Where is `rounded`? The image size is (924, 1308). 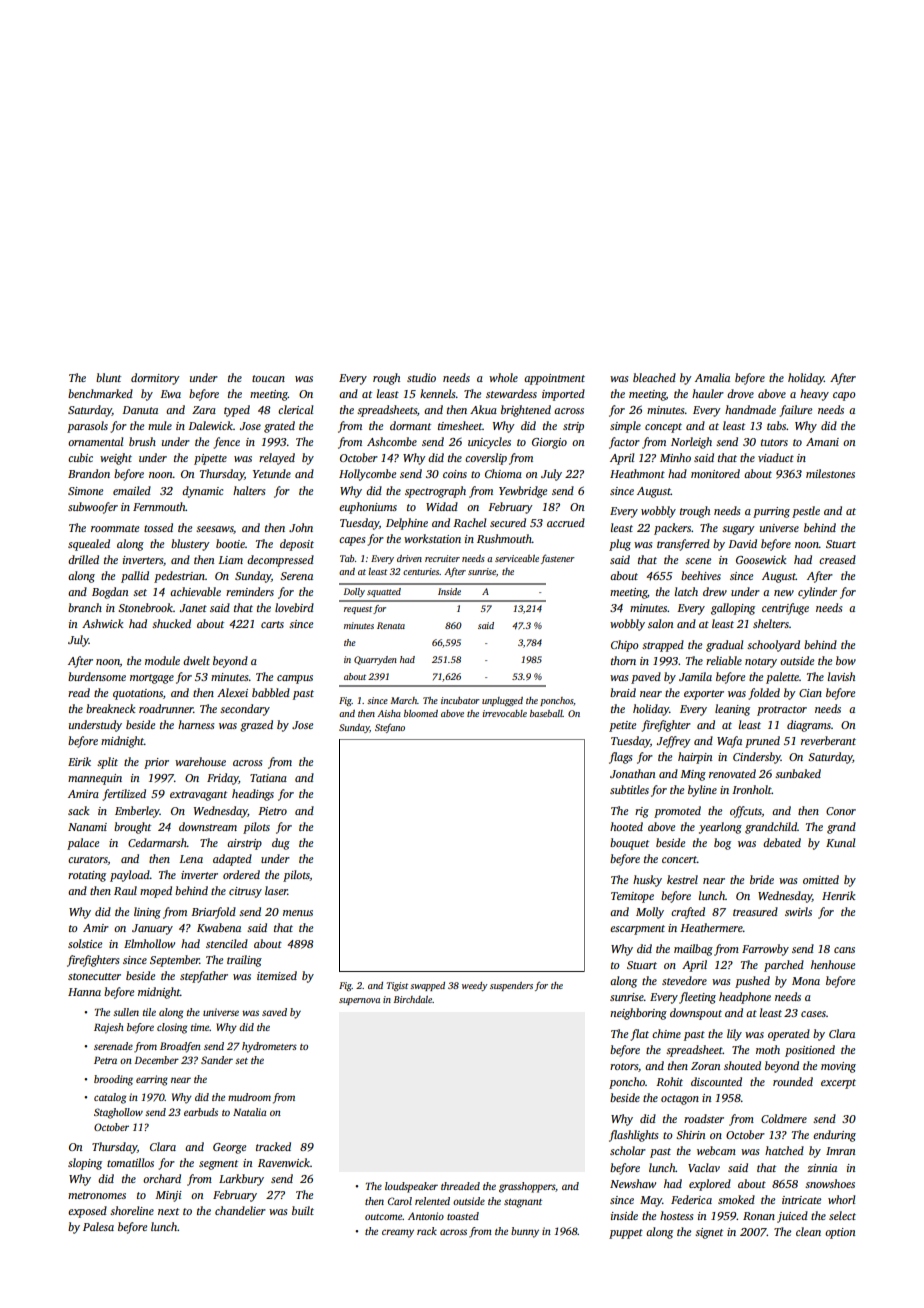 rounded is located at coordinates (793, 1081).
